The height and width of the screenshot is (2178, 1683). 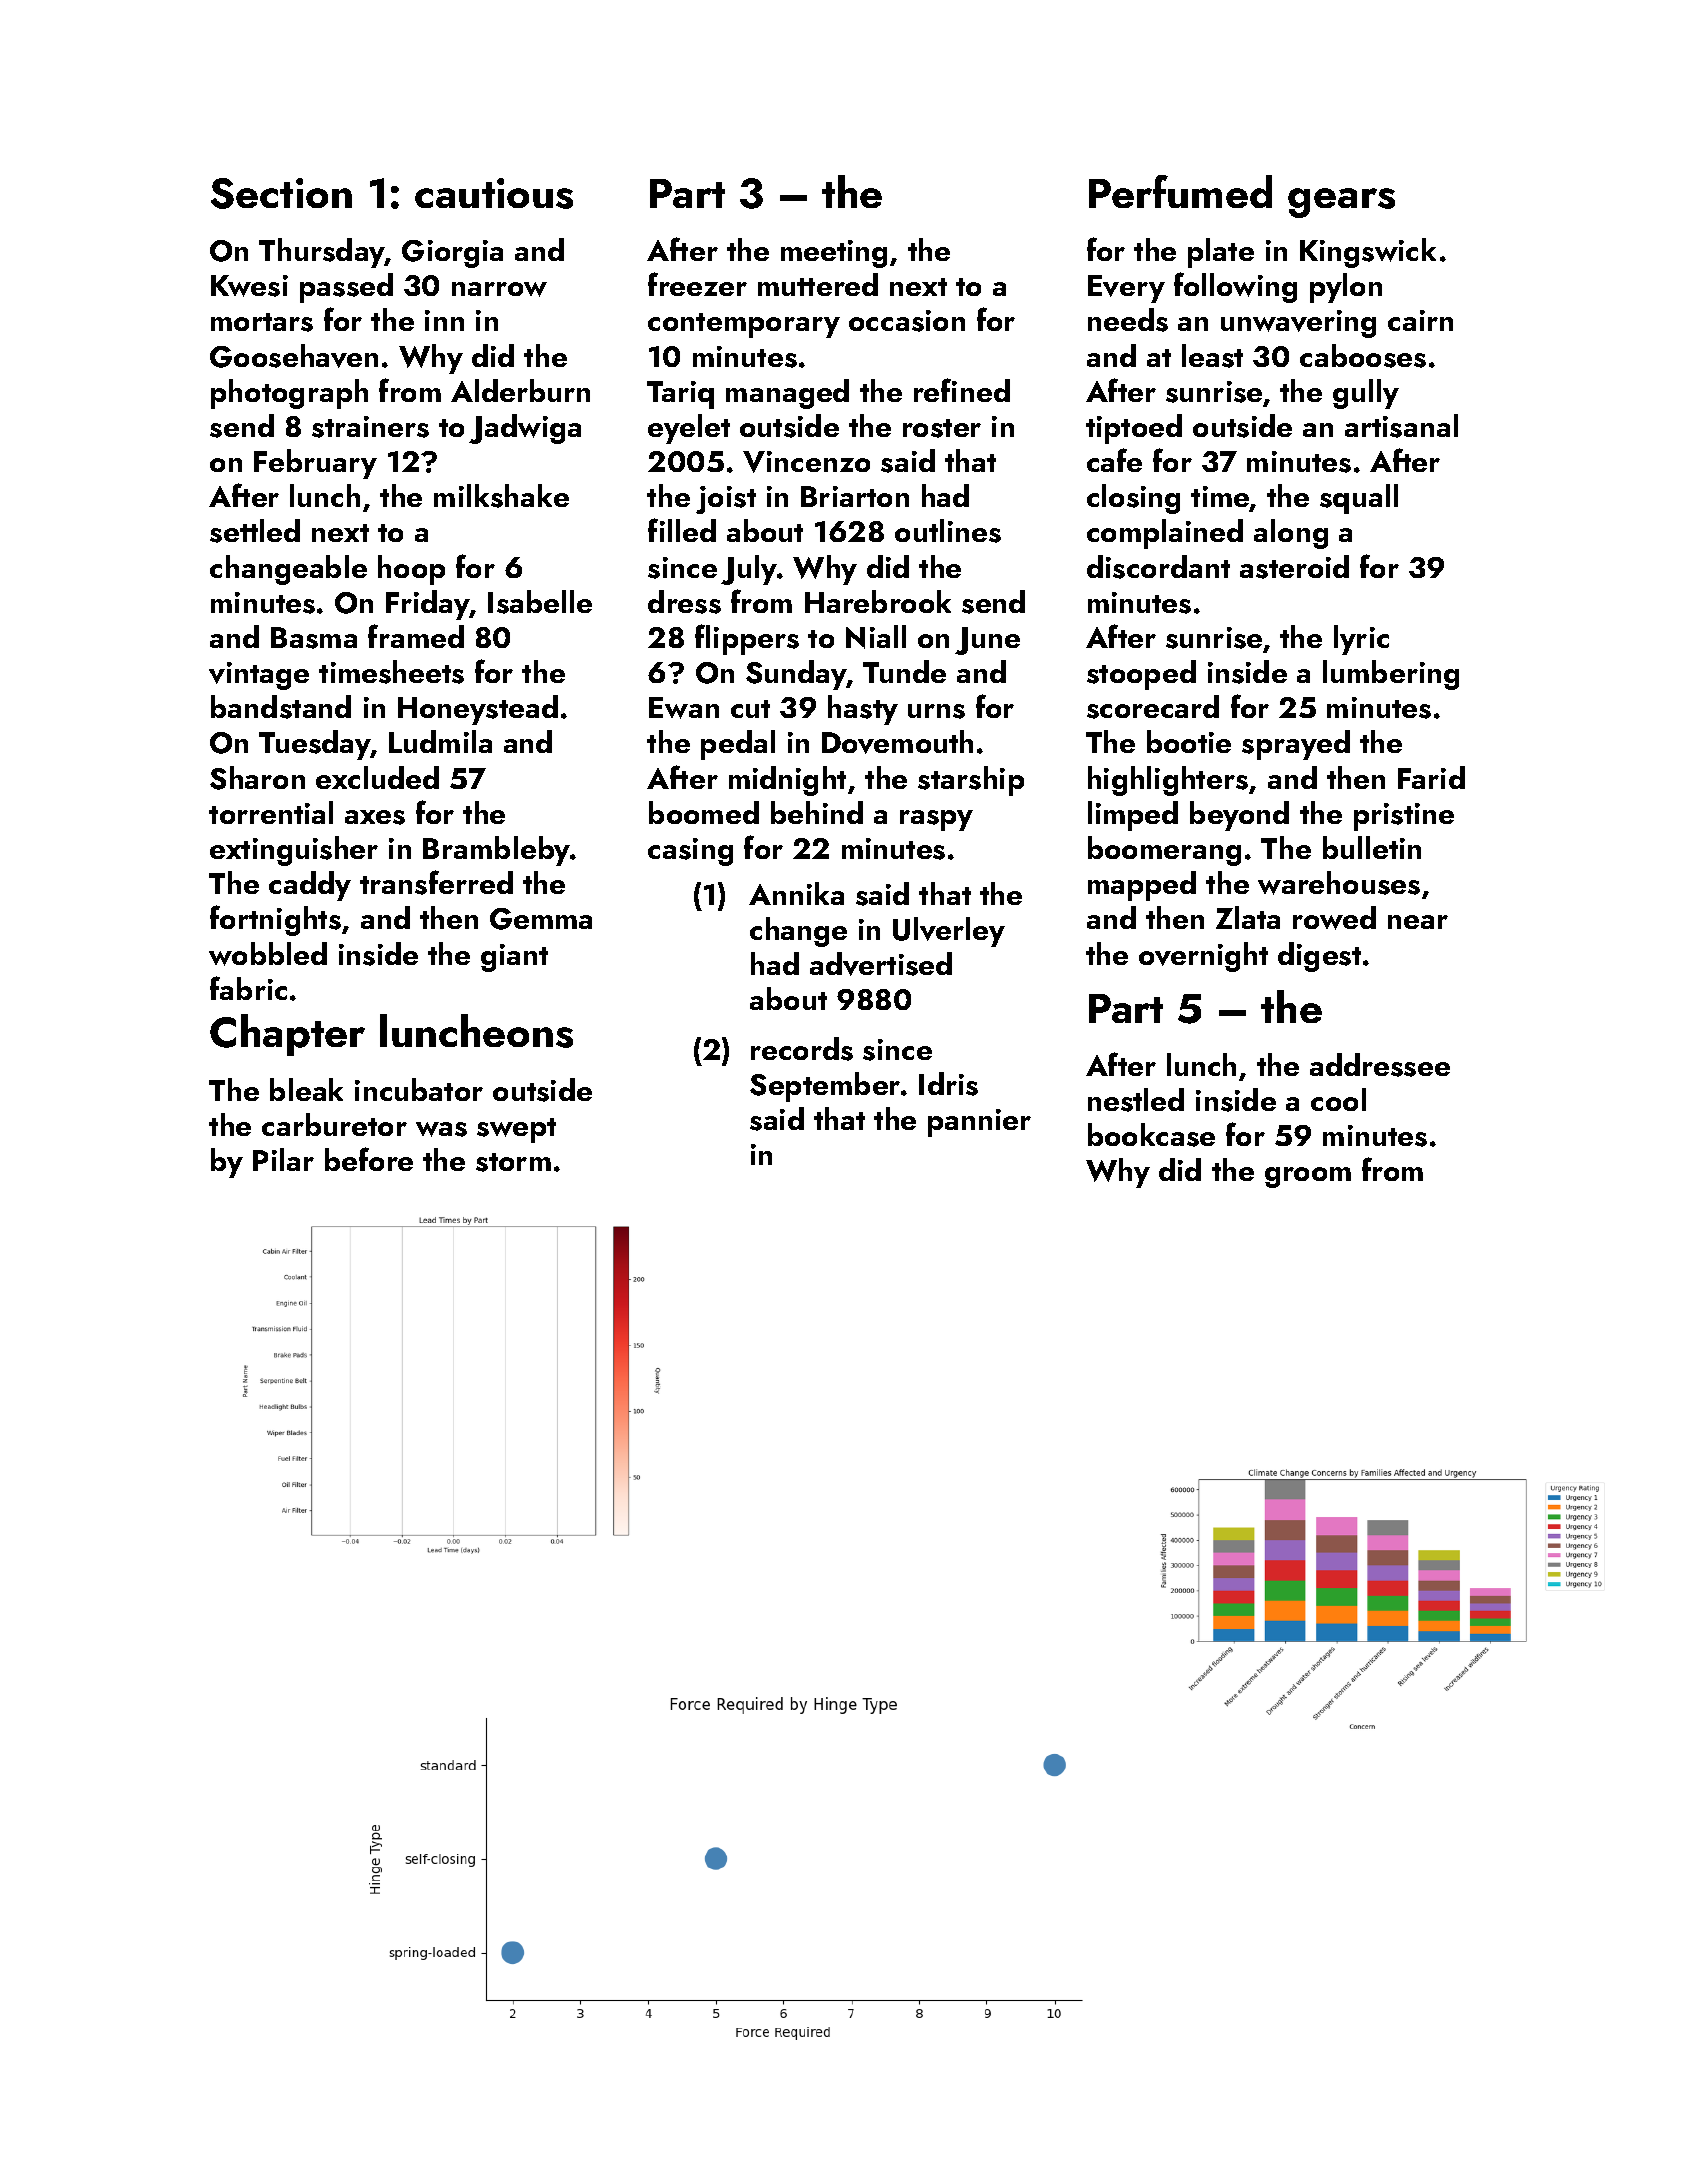 I want to click on photograph, so click(x=289, y=394).
